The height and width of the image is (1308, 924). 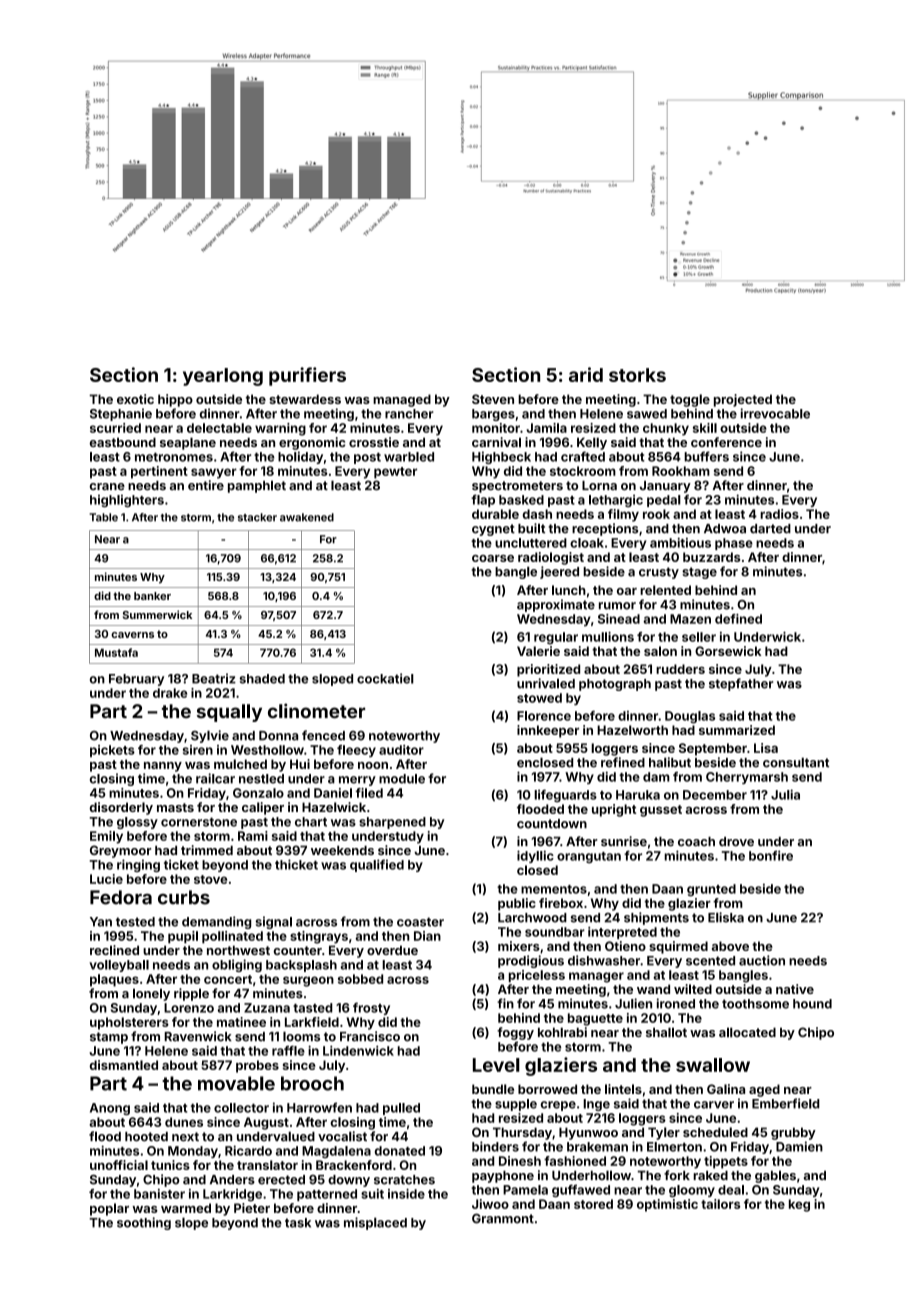 What do you see at coordinates (375, 1223) in the image?
I see `misplaced` at bounding box center [375, 1223].
